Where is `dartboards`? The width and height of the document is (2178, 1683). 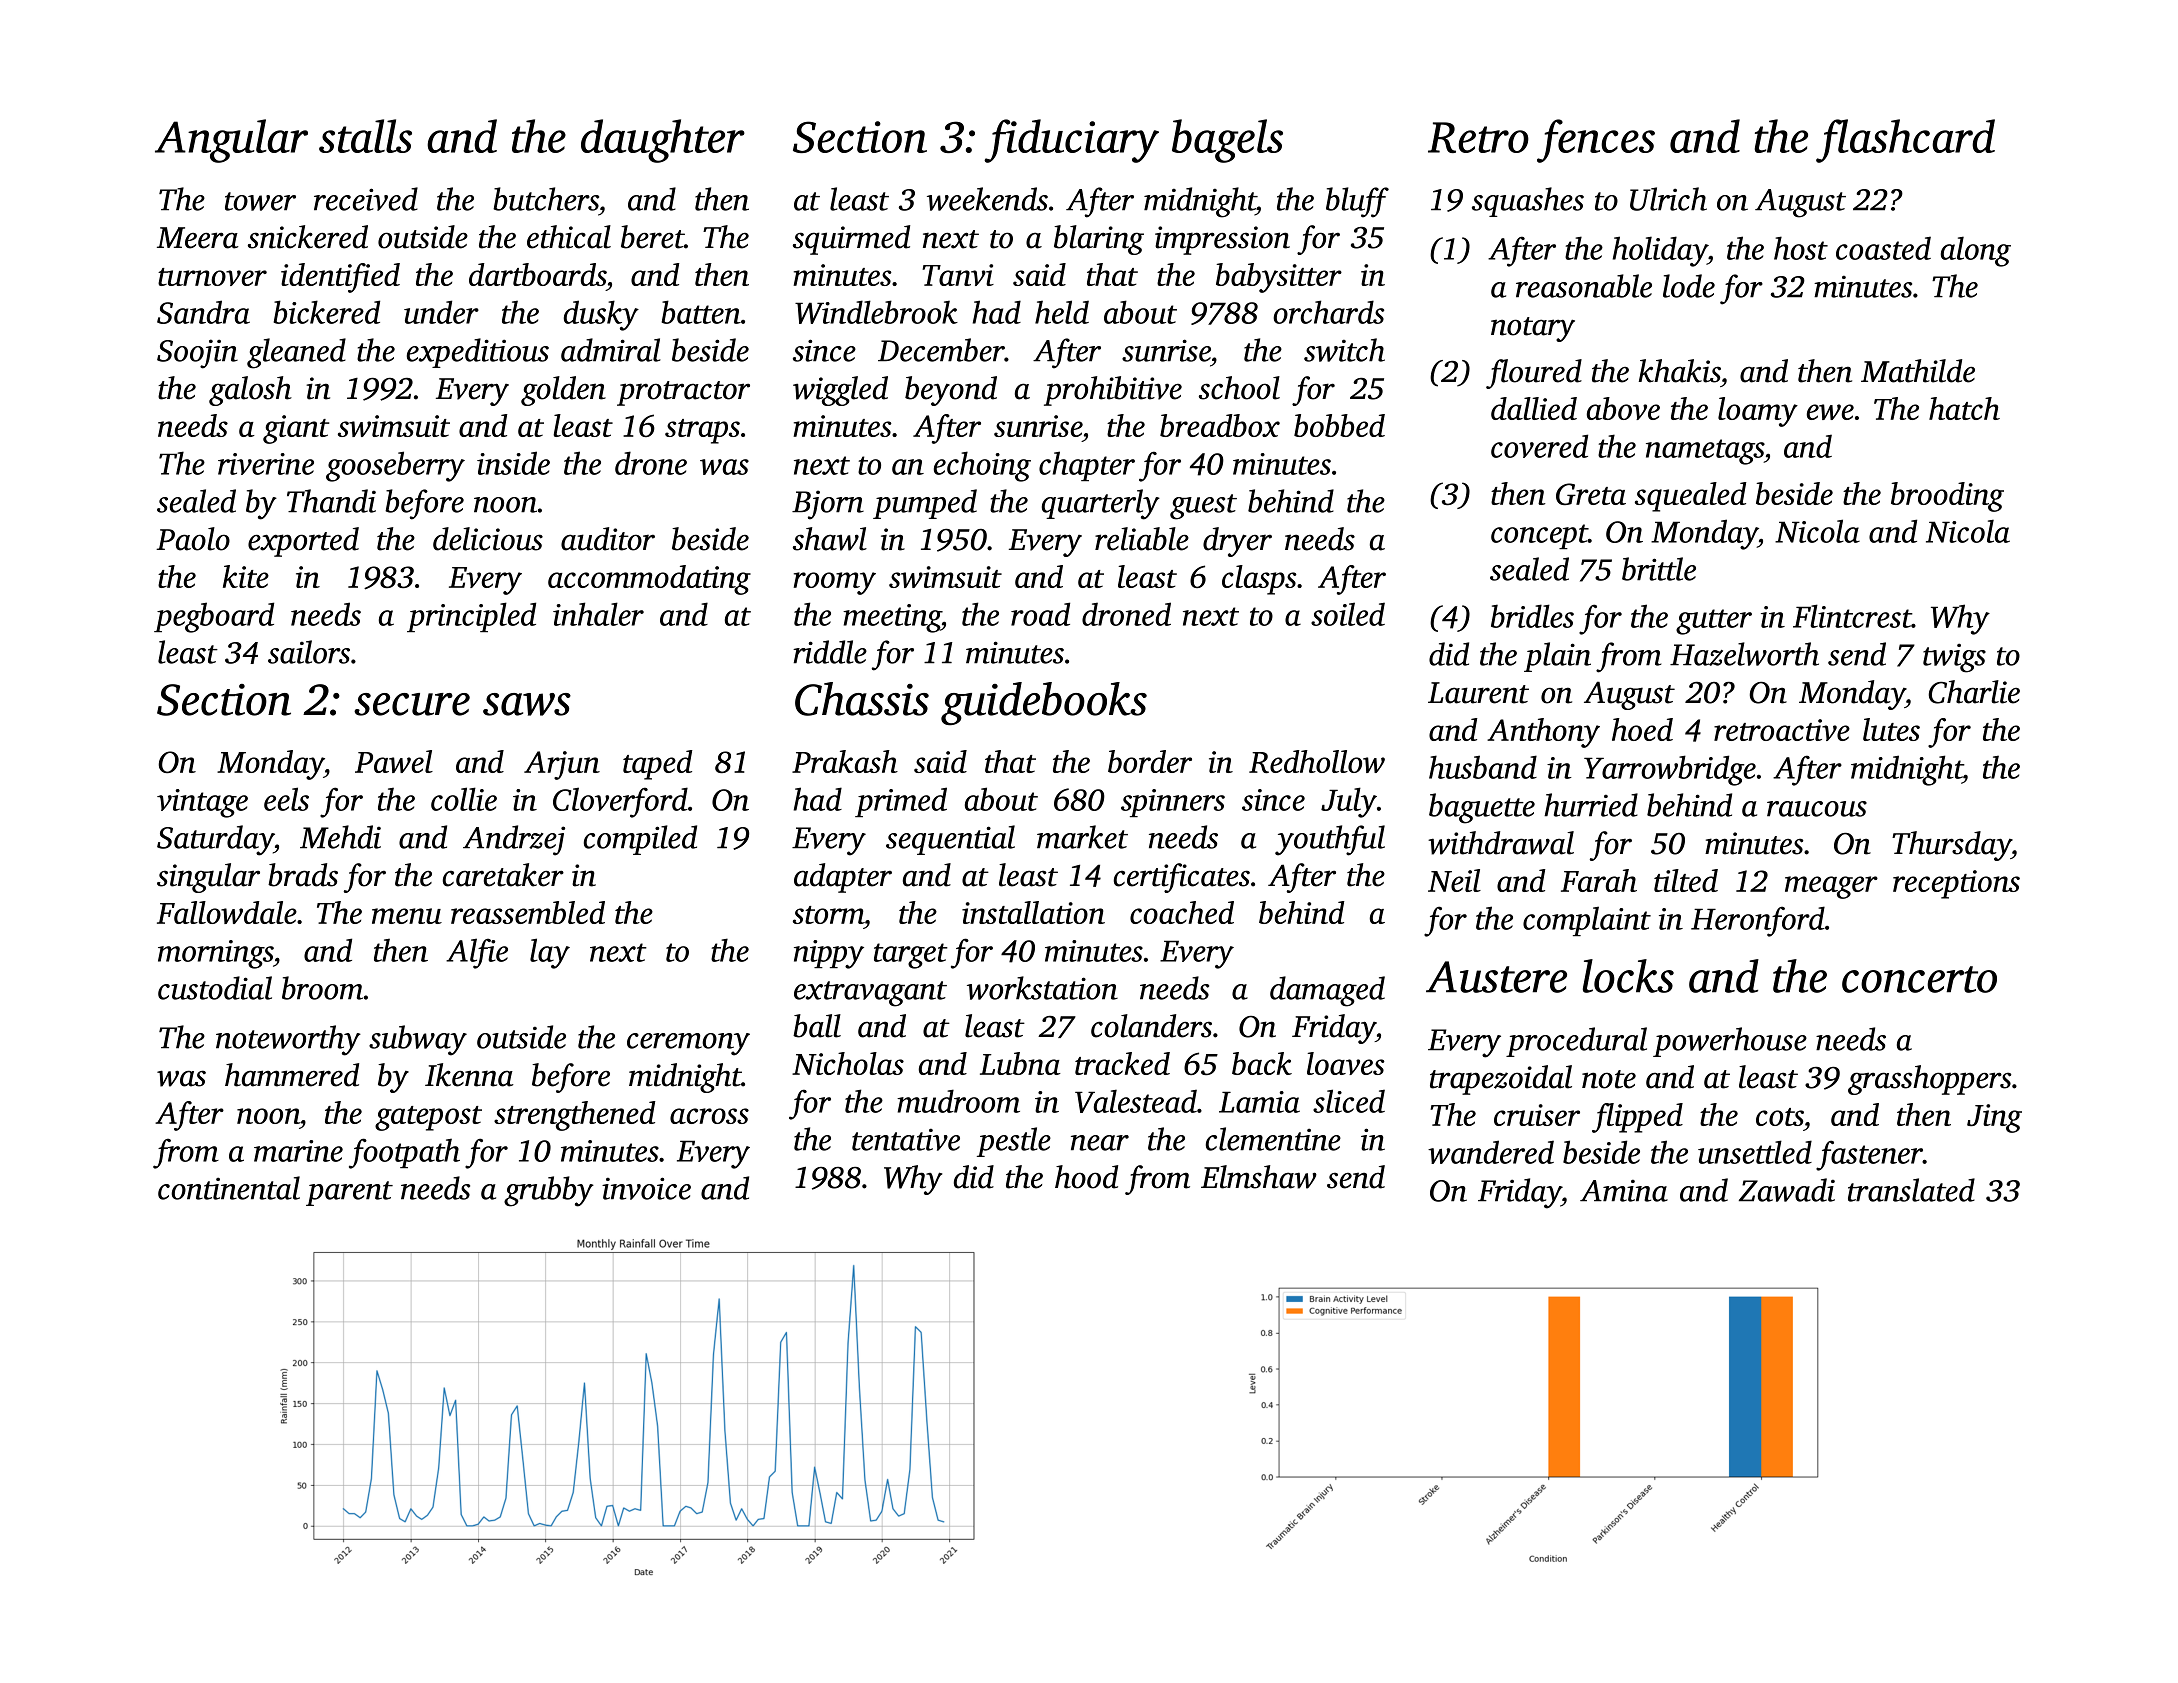 dartboards is located at coordinates (537, 274).
